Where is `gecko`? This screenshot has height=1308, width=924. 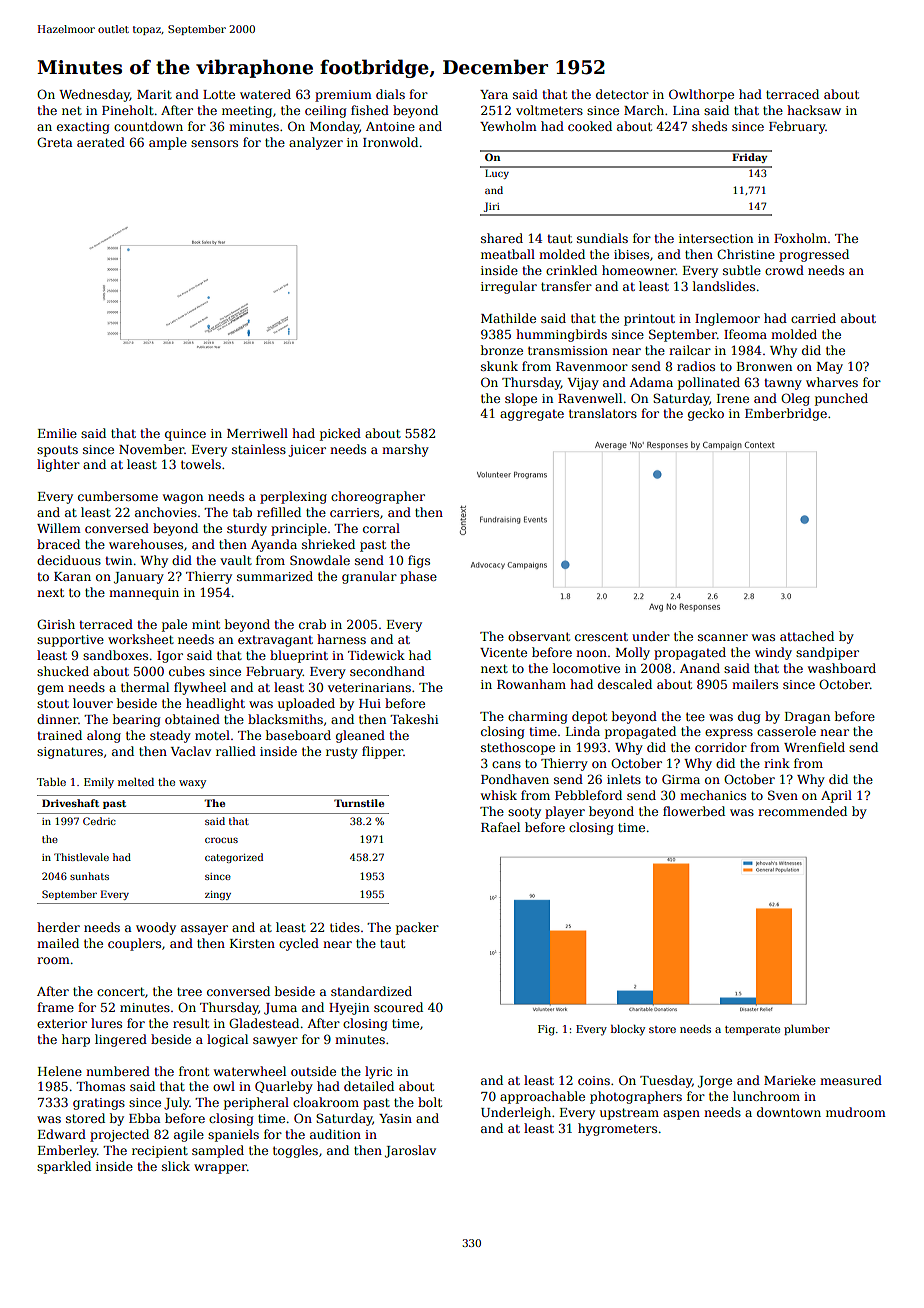
gecko is located at coordinates (706, 414).
